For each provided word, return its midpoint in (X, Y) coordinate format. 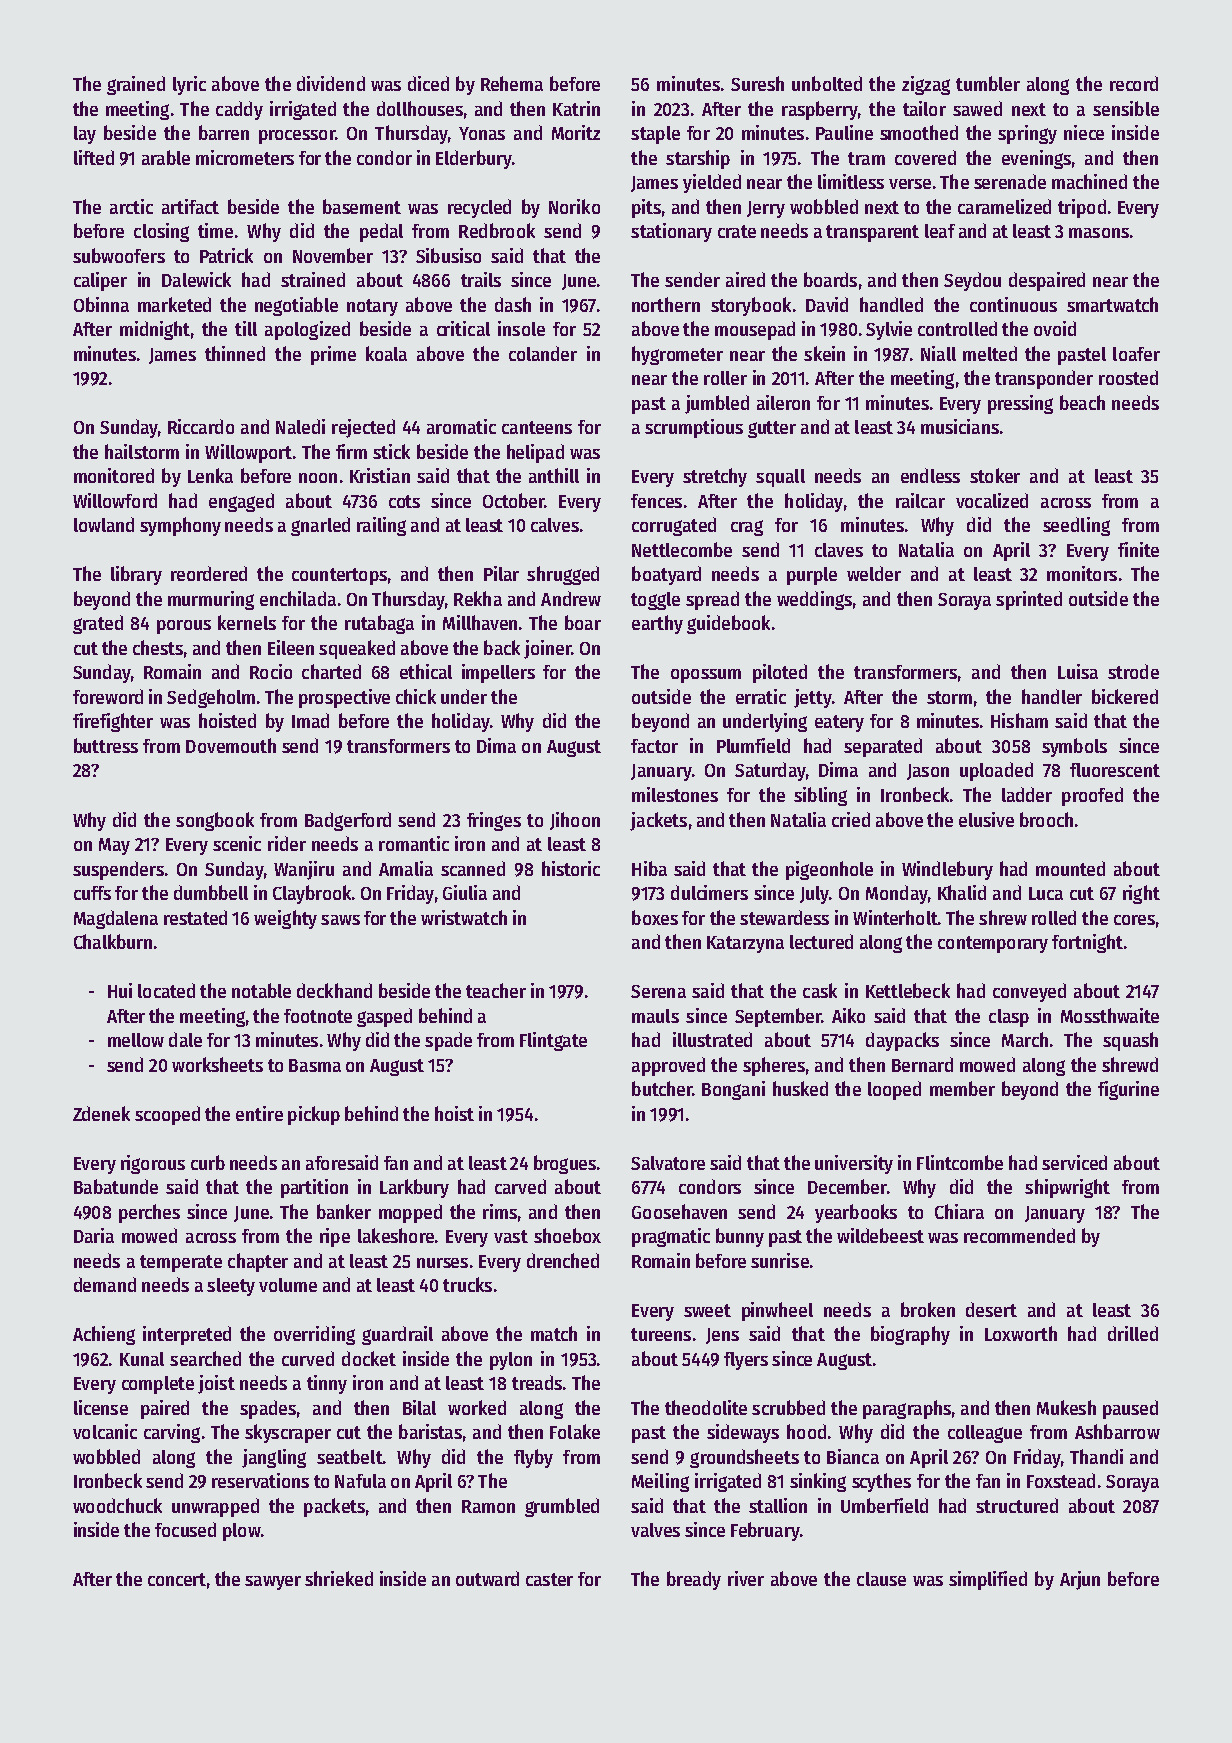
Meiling (660, 1482)
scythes (881, 1482)
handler (1052, 696)
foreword (108, 696)
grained (136, 85)
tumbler (988, 83)
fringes (494, 821)
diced (428, 83)
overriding (314, 1335)
